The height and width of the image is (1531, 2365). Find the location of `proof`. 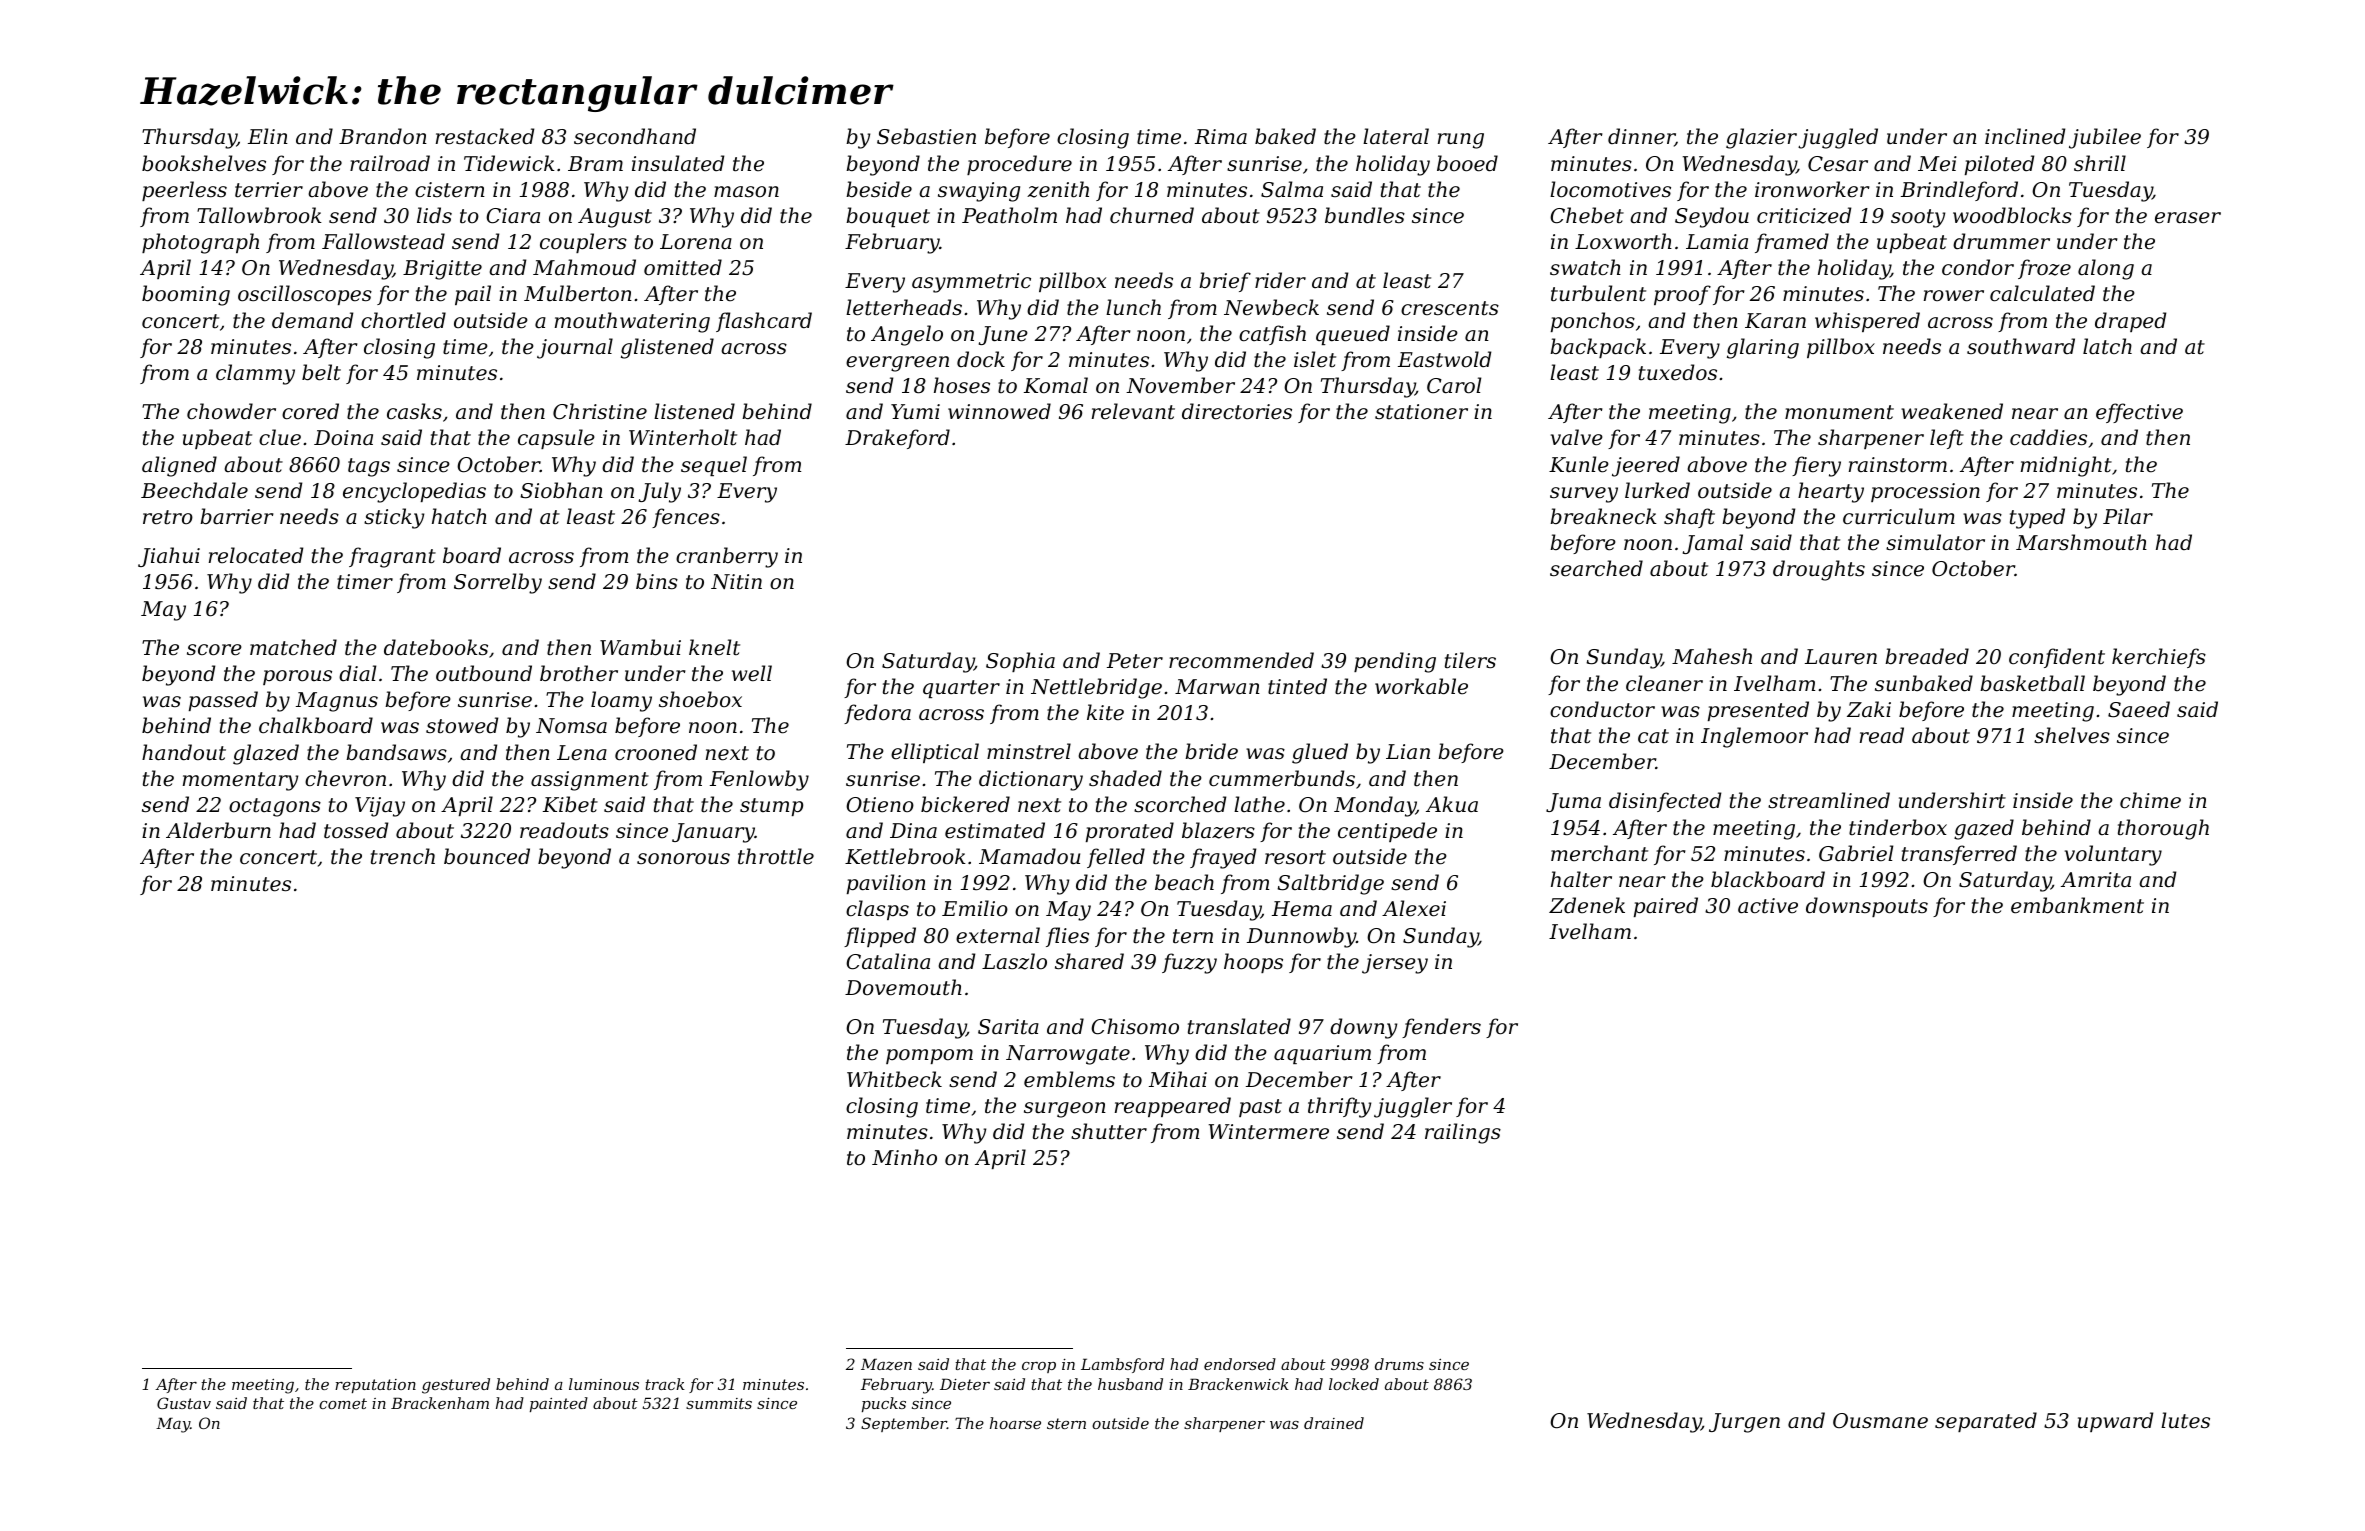

proof is located at coordinates (1682, 295).
